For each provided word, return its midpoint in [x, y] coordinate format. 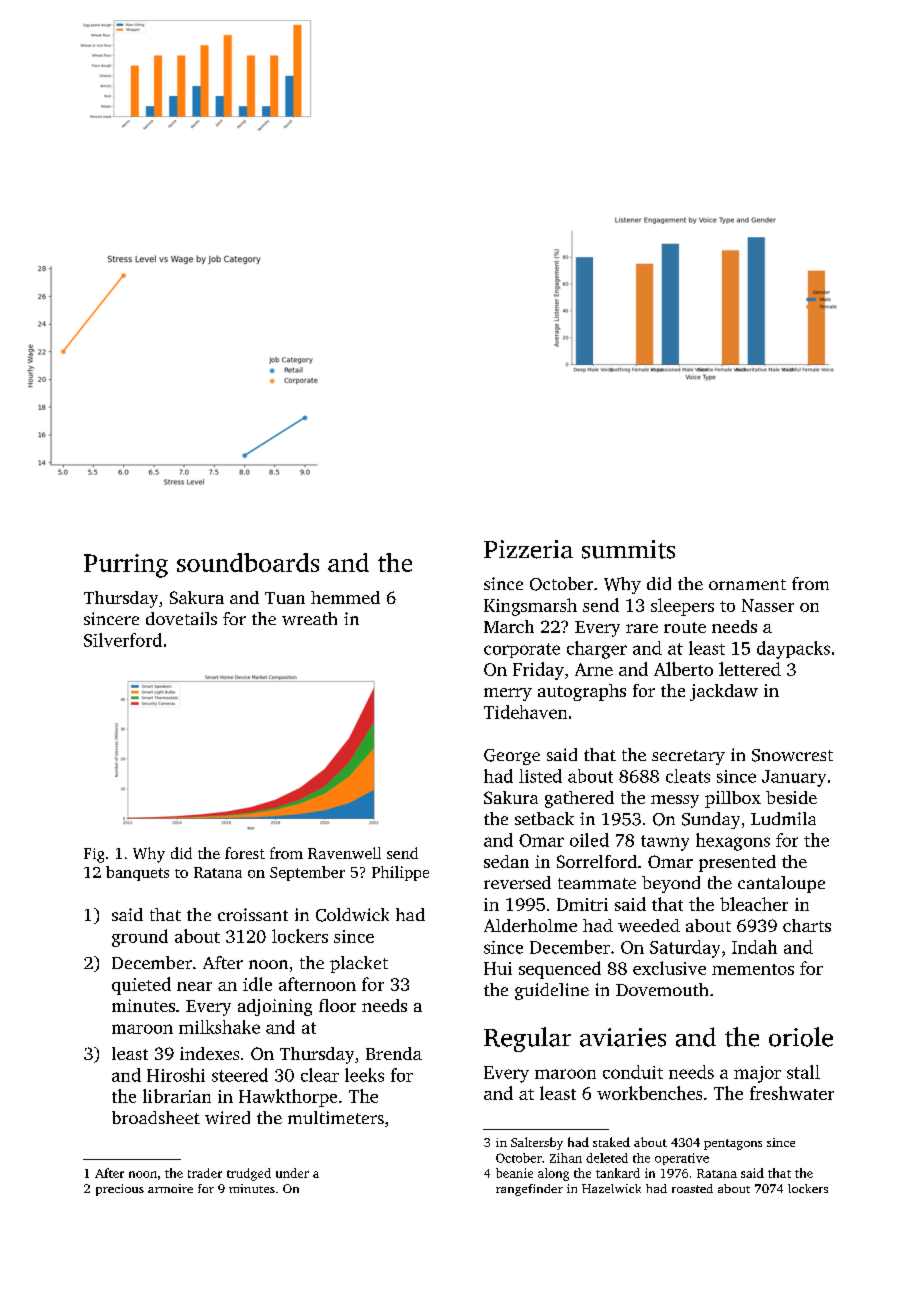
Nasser [768, 605]
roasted [692, 1188]
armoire [170, 1188]
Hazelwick [611, 1188]
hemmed [345, 597]
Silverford [123, 640]
